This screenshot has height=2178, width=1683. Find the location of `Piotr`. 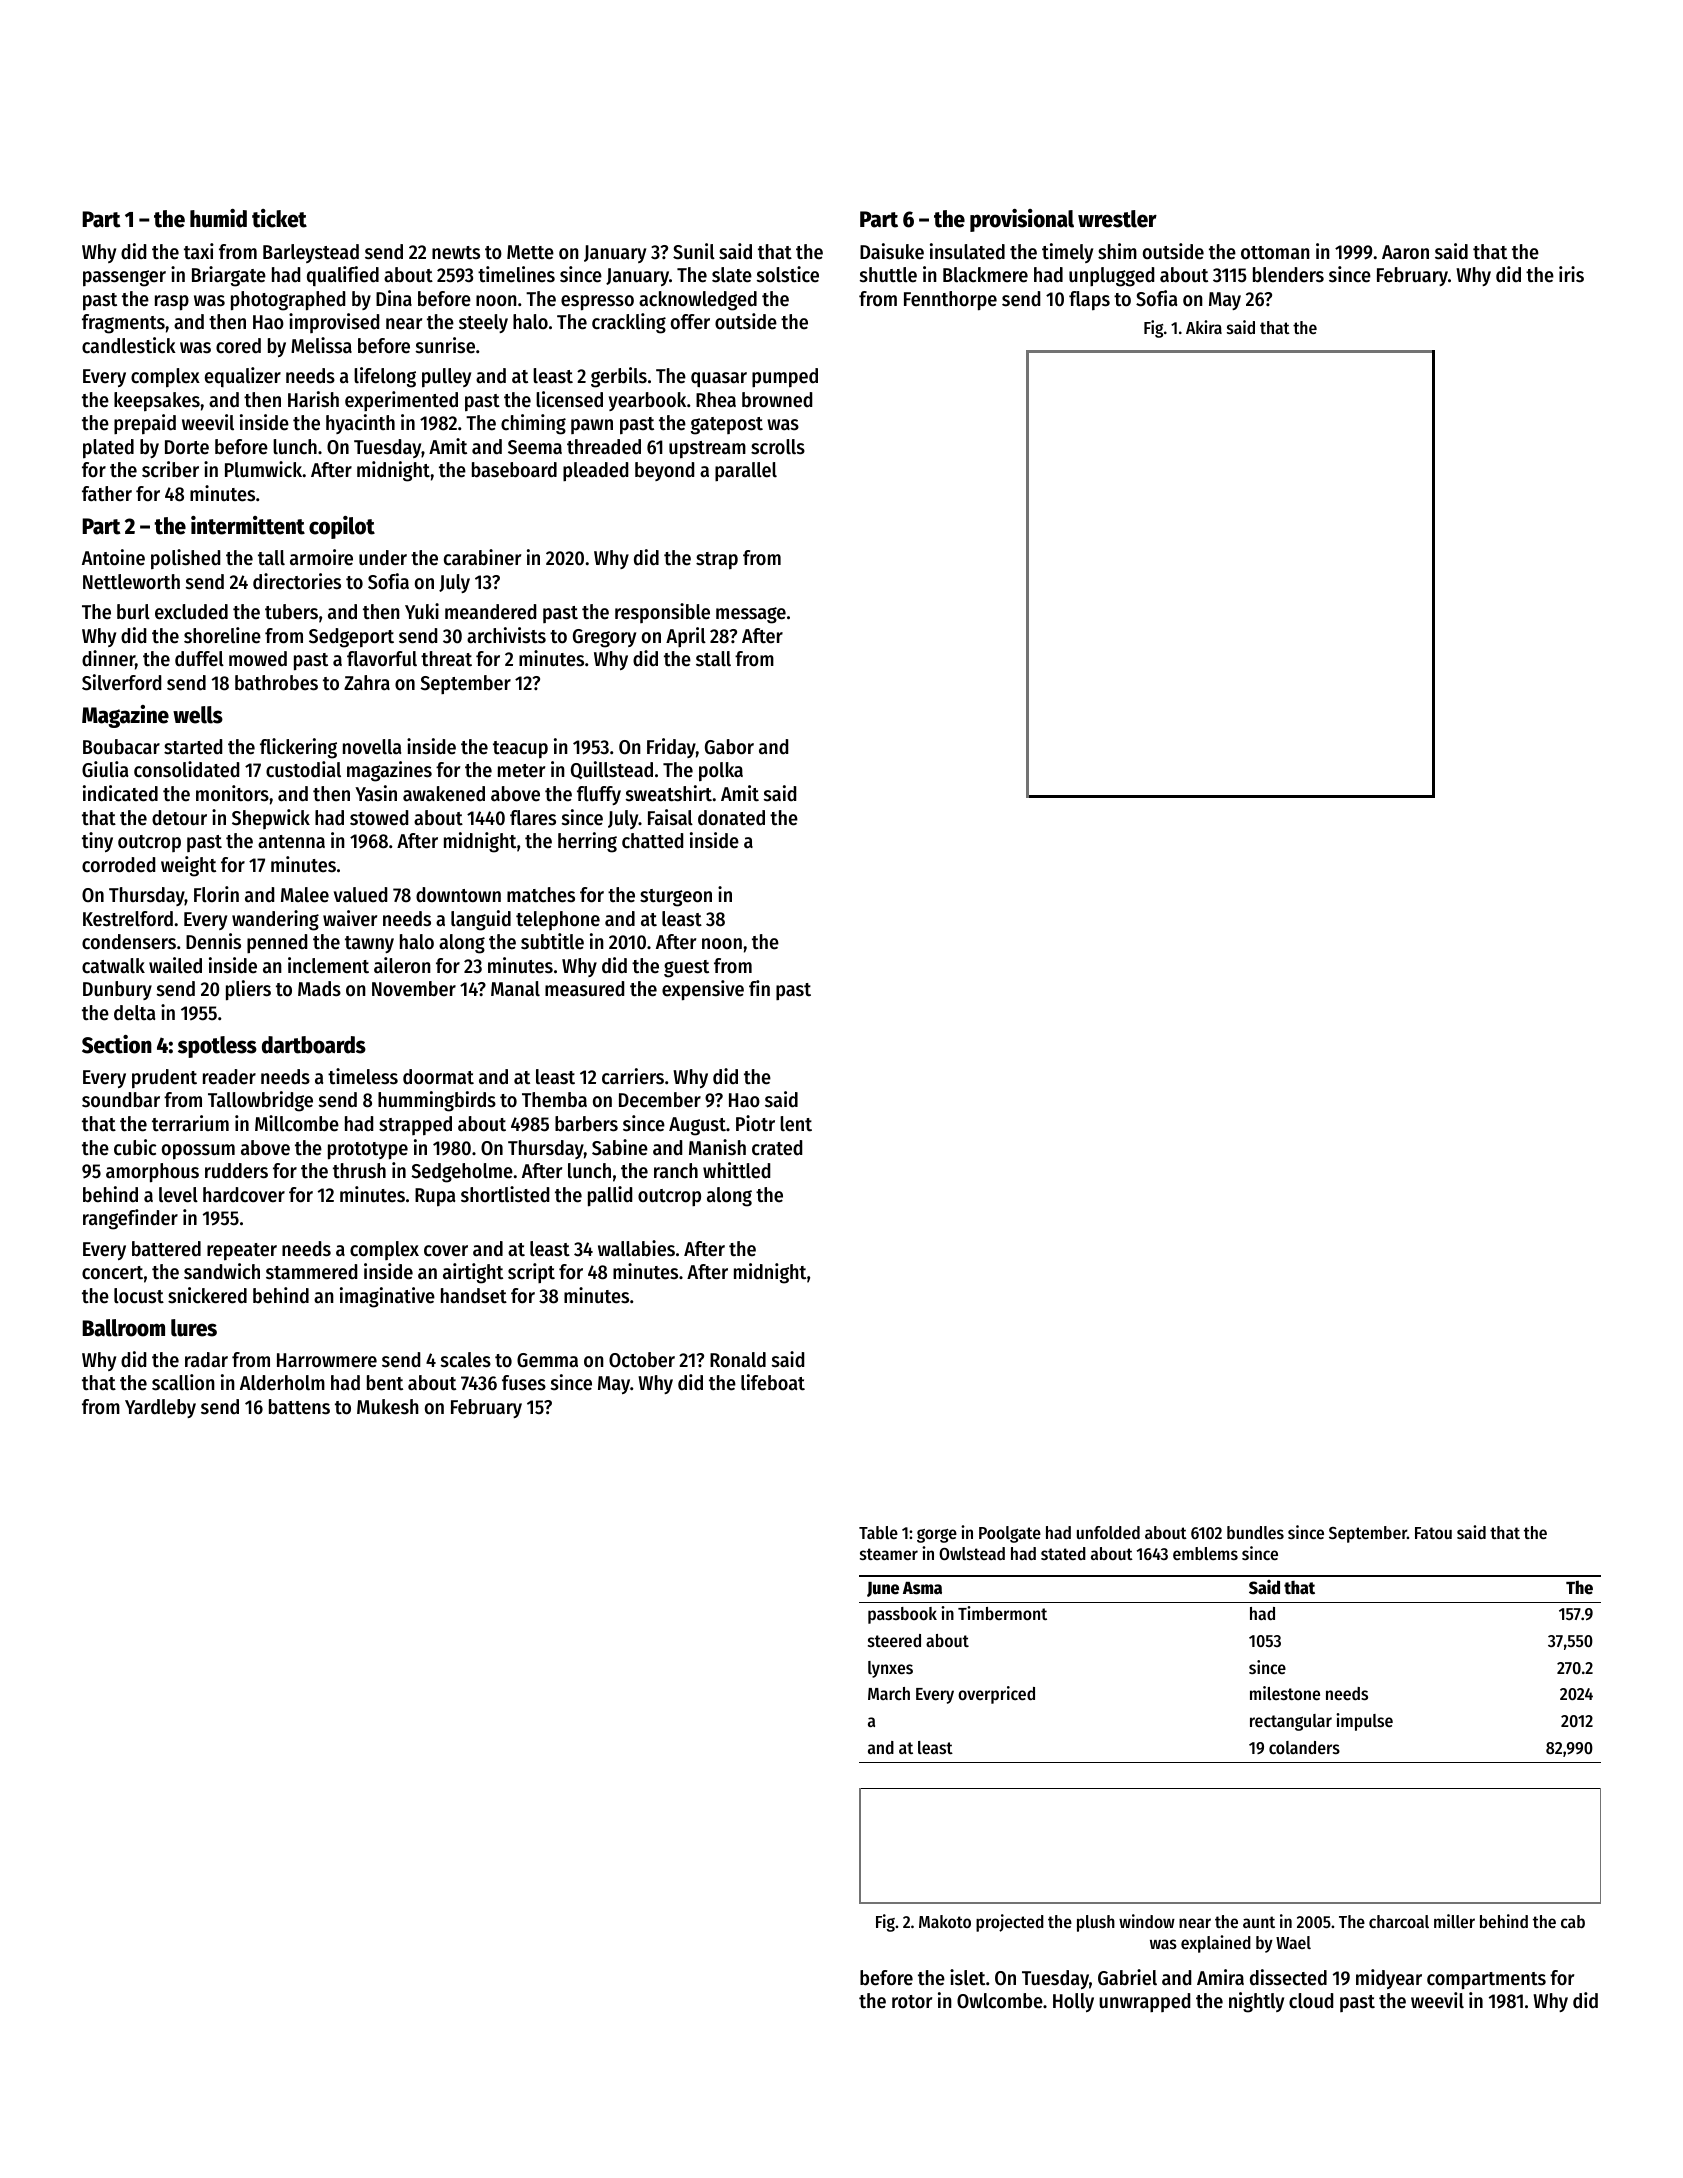

Piotr is located at coordinates (755, 1123).
